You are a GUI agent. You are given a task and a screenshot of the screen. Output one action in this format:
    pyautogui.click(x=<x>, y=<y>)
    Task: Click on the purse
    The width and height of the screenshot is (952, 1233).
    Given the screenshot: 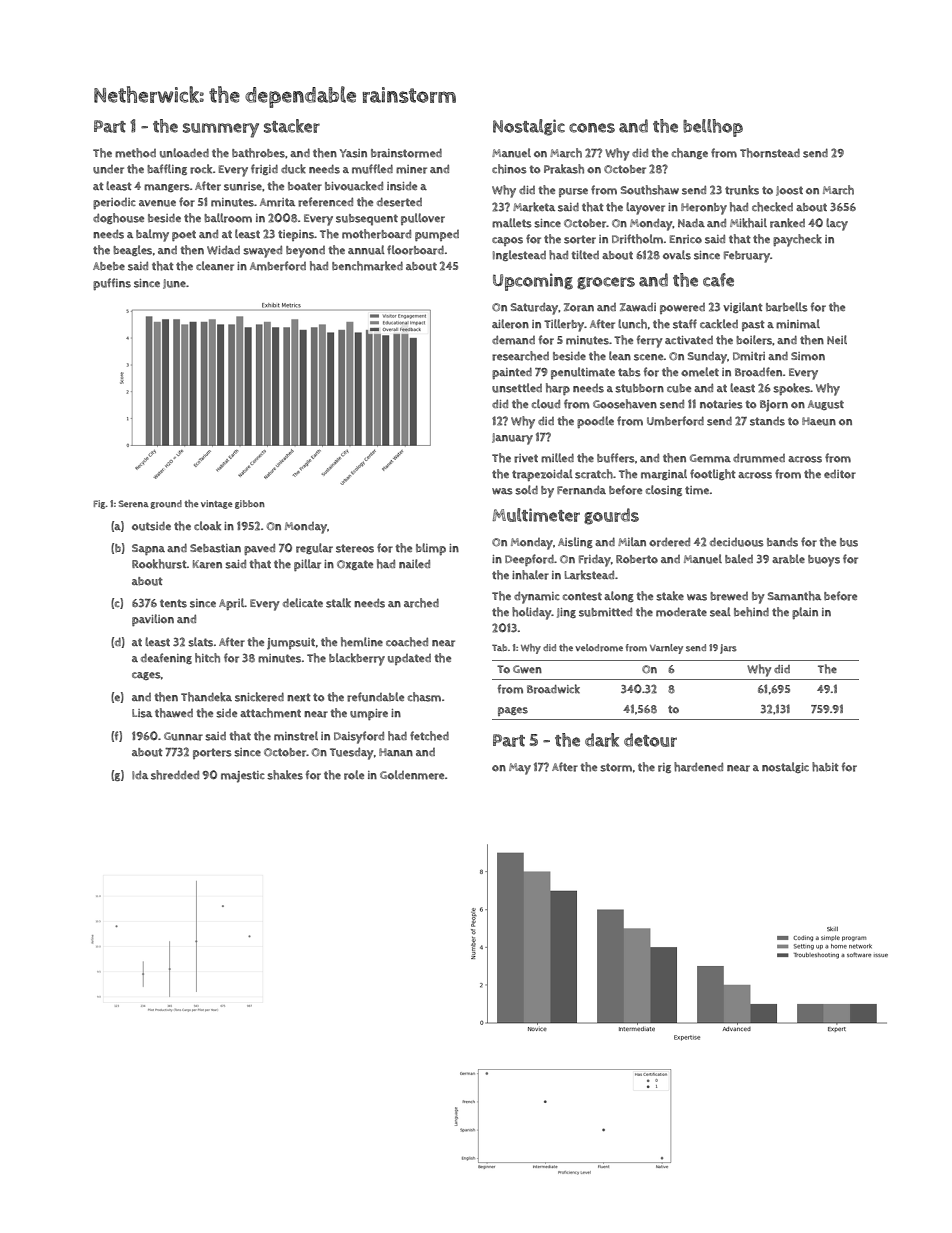 What is the action you would take?
    pyautogui.click(x=573, y=192)
